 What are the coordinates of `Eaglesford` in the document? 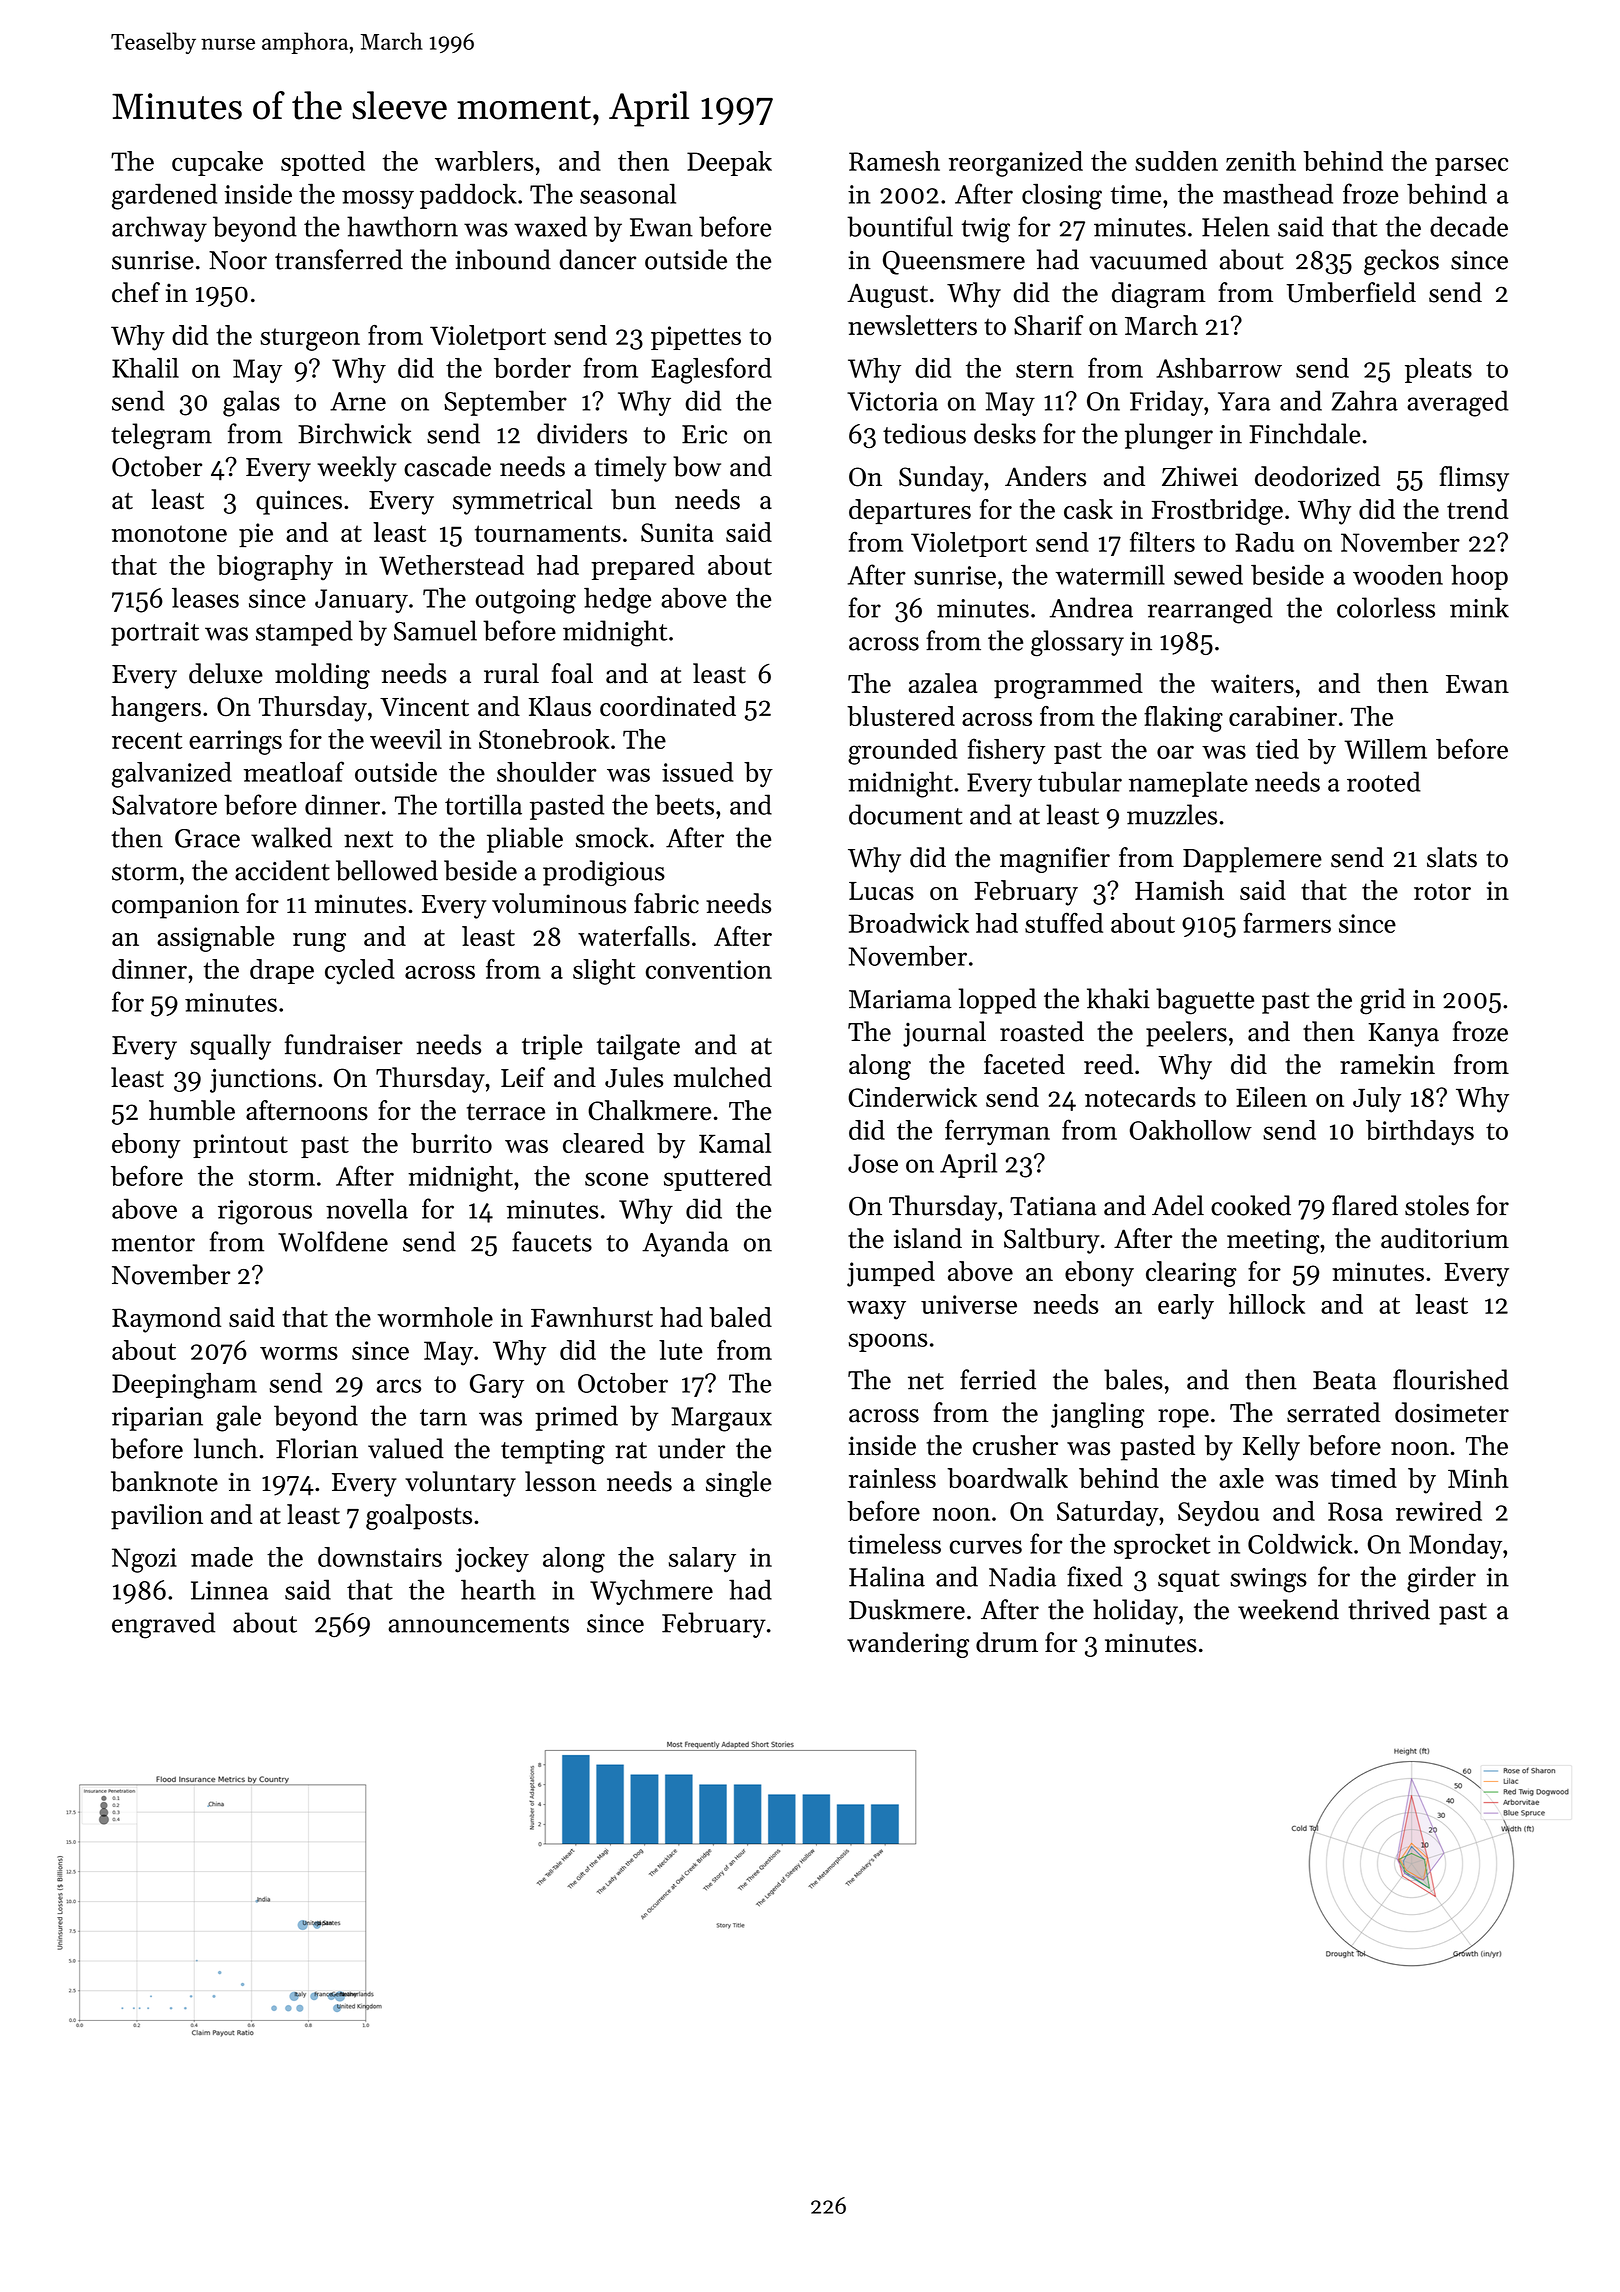 It's located at (711, 370).
